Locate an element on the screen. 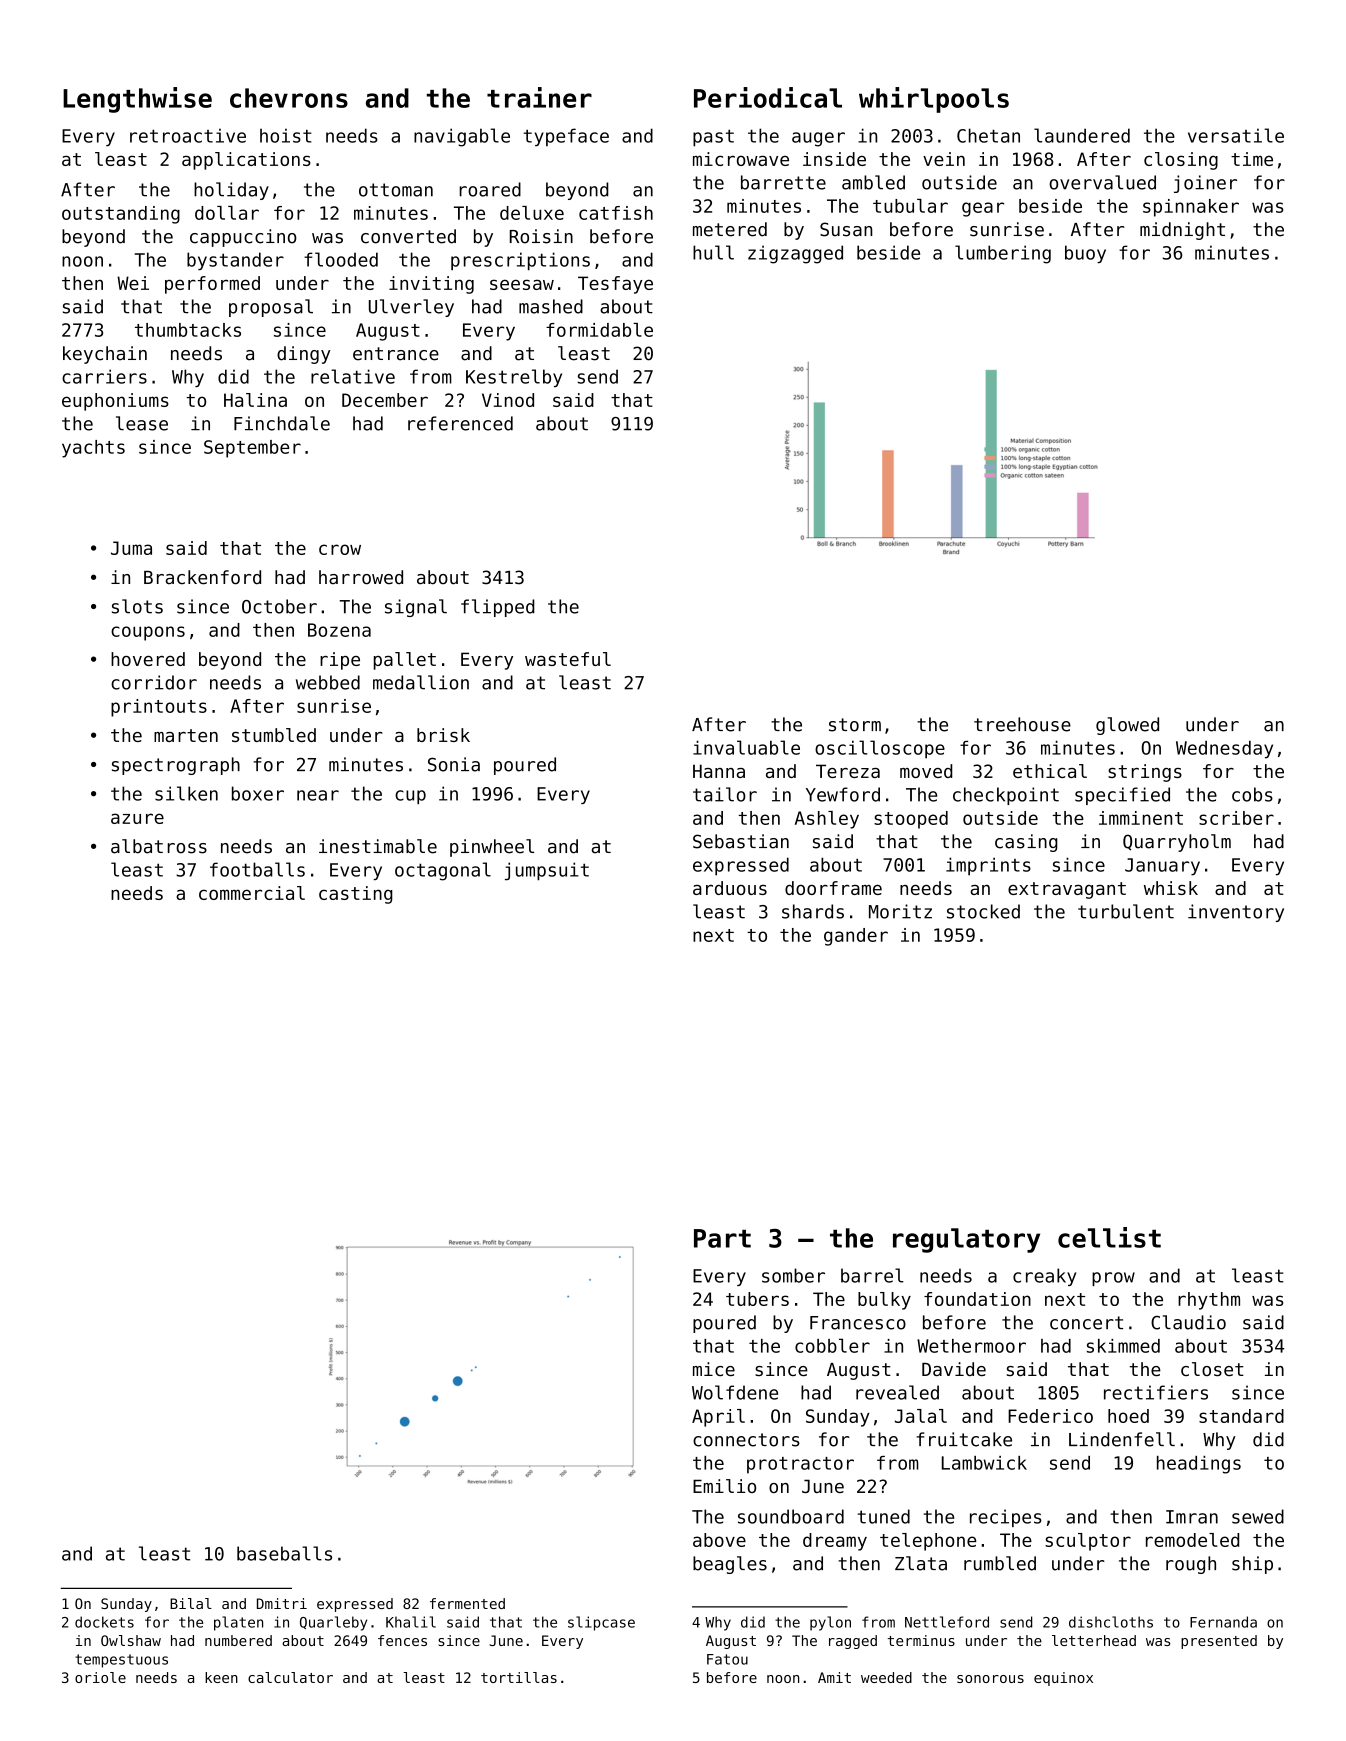 This screenshot has height=1741, width=1346. Fernanda is located at coordinates (1223, 1622).
